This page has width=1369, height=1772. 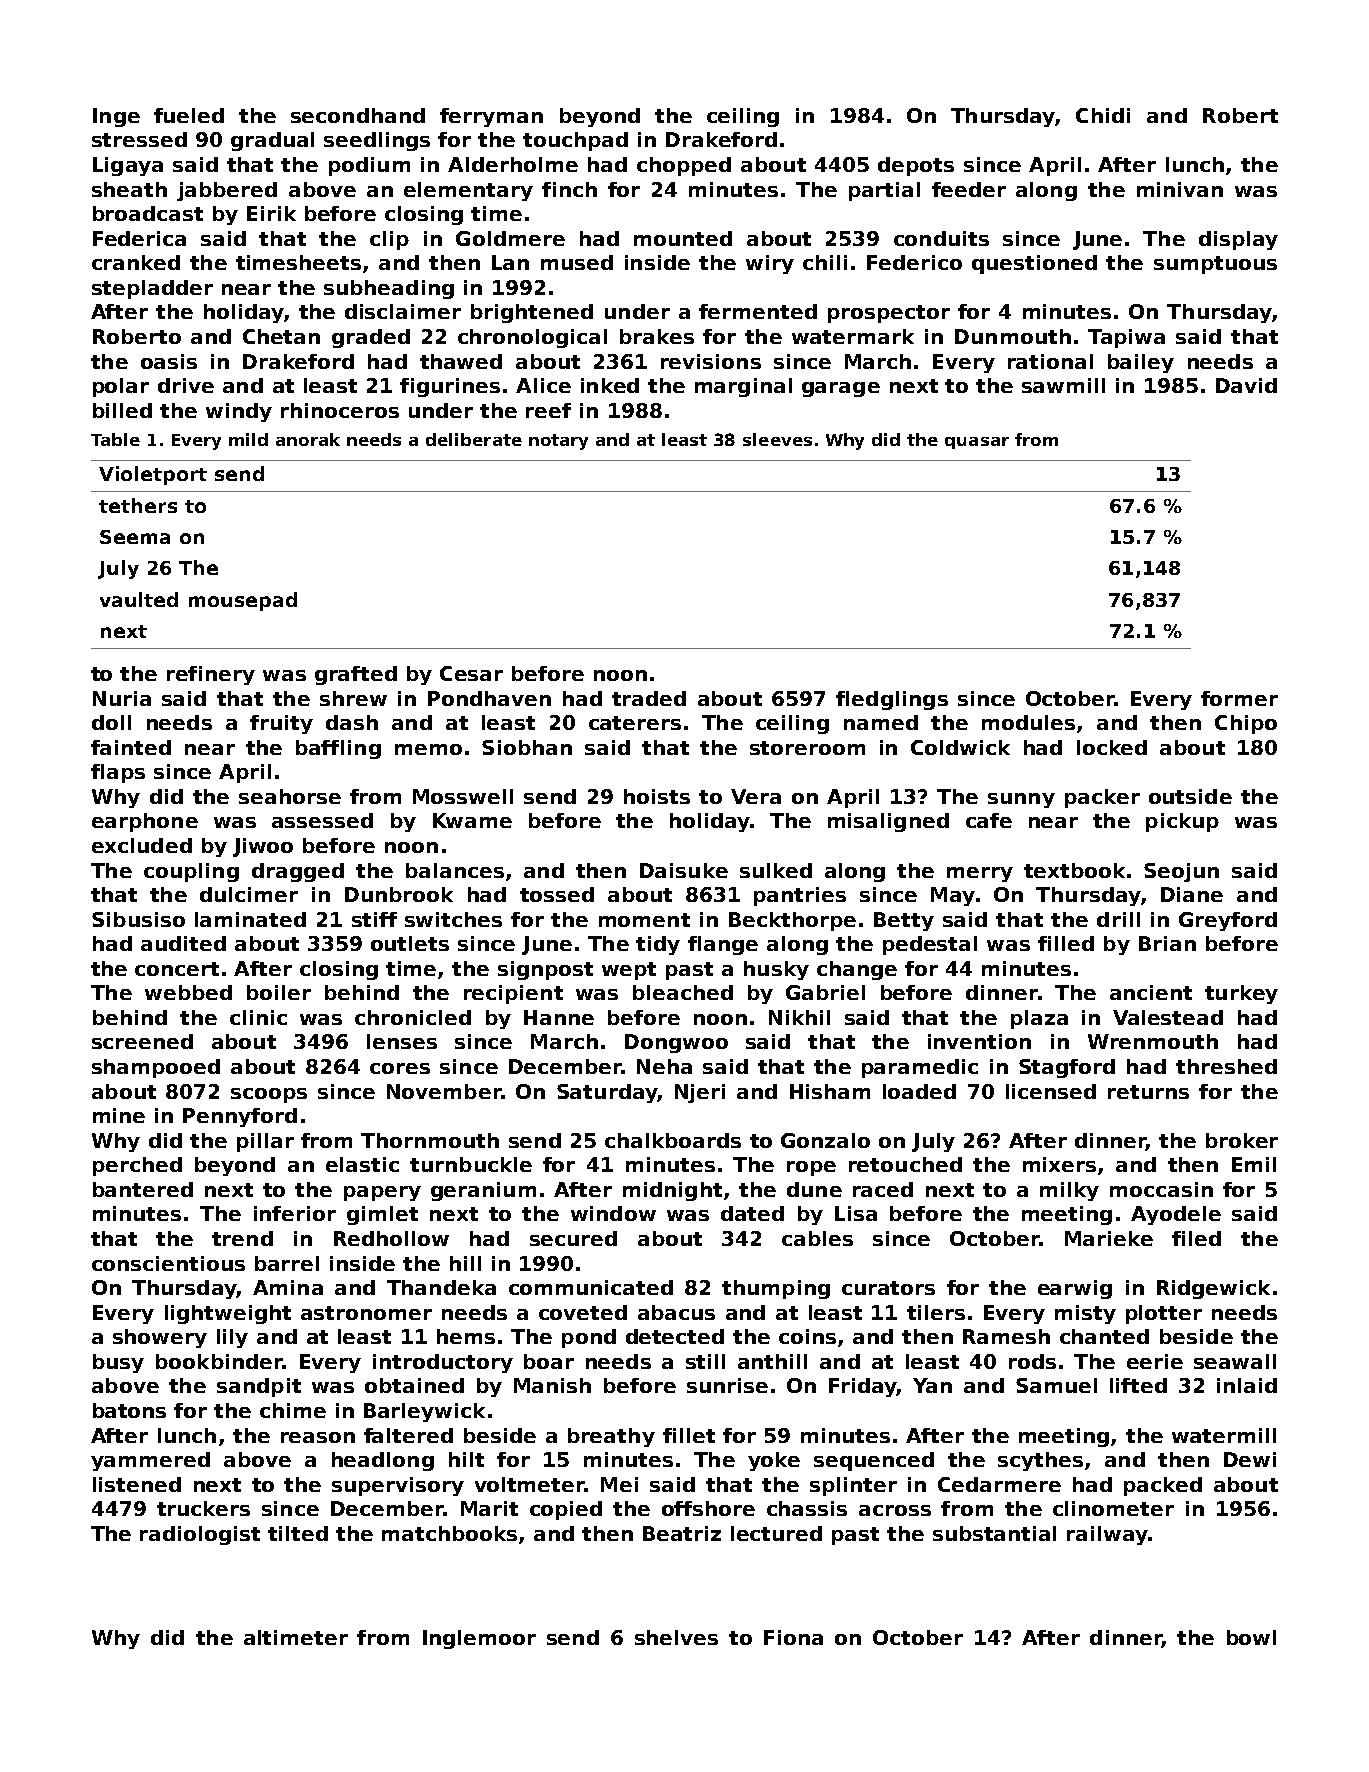 I want to click on Dunbrook, so click(x=399, y=894).
